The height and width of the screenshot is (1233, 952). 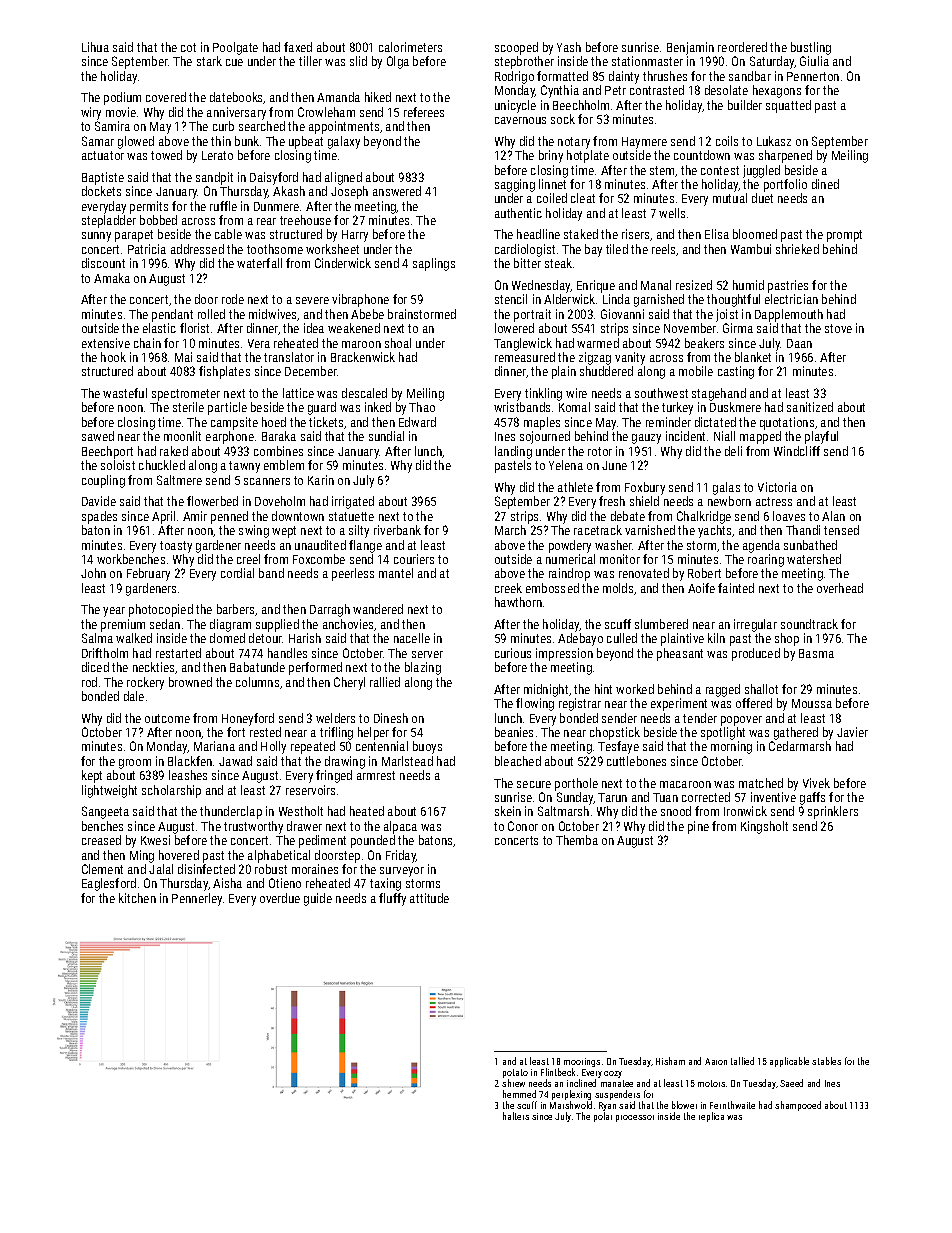 I want to click on emblem, so click(x=284, y=465).
